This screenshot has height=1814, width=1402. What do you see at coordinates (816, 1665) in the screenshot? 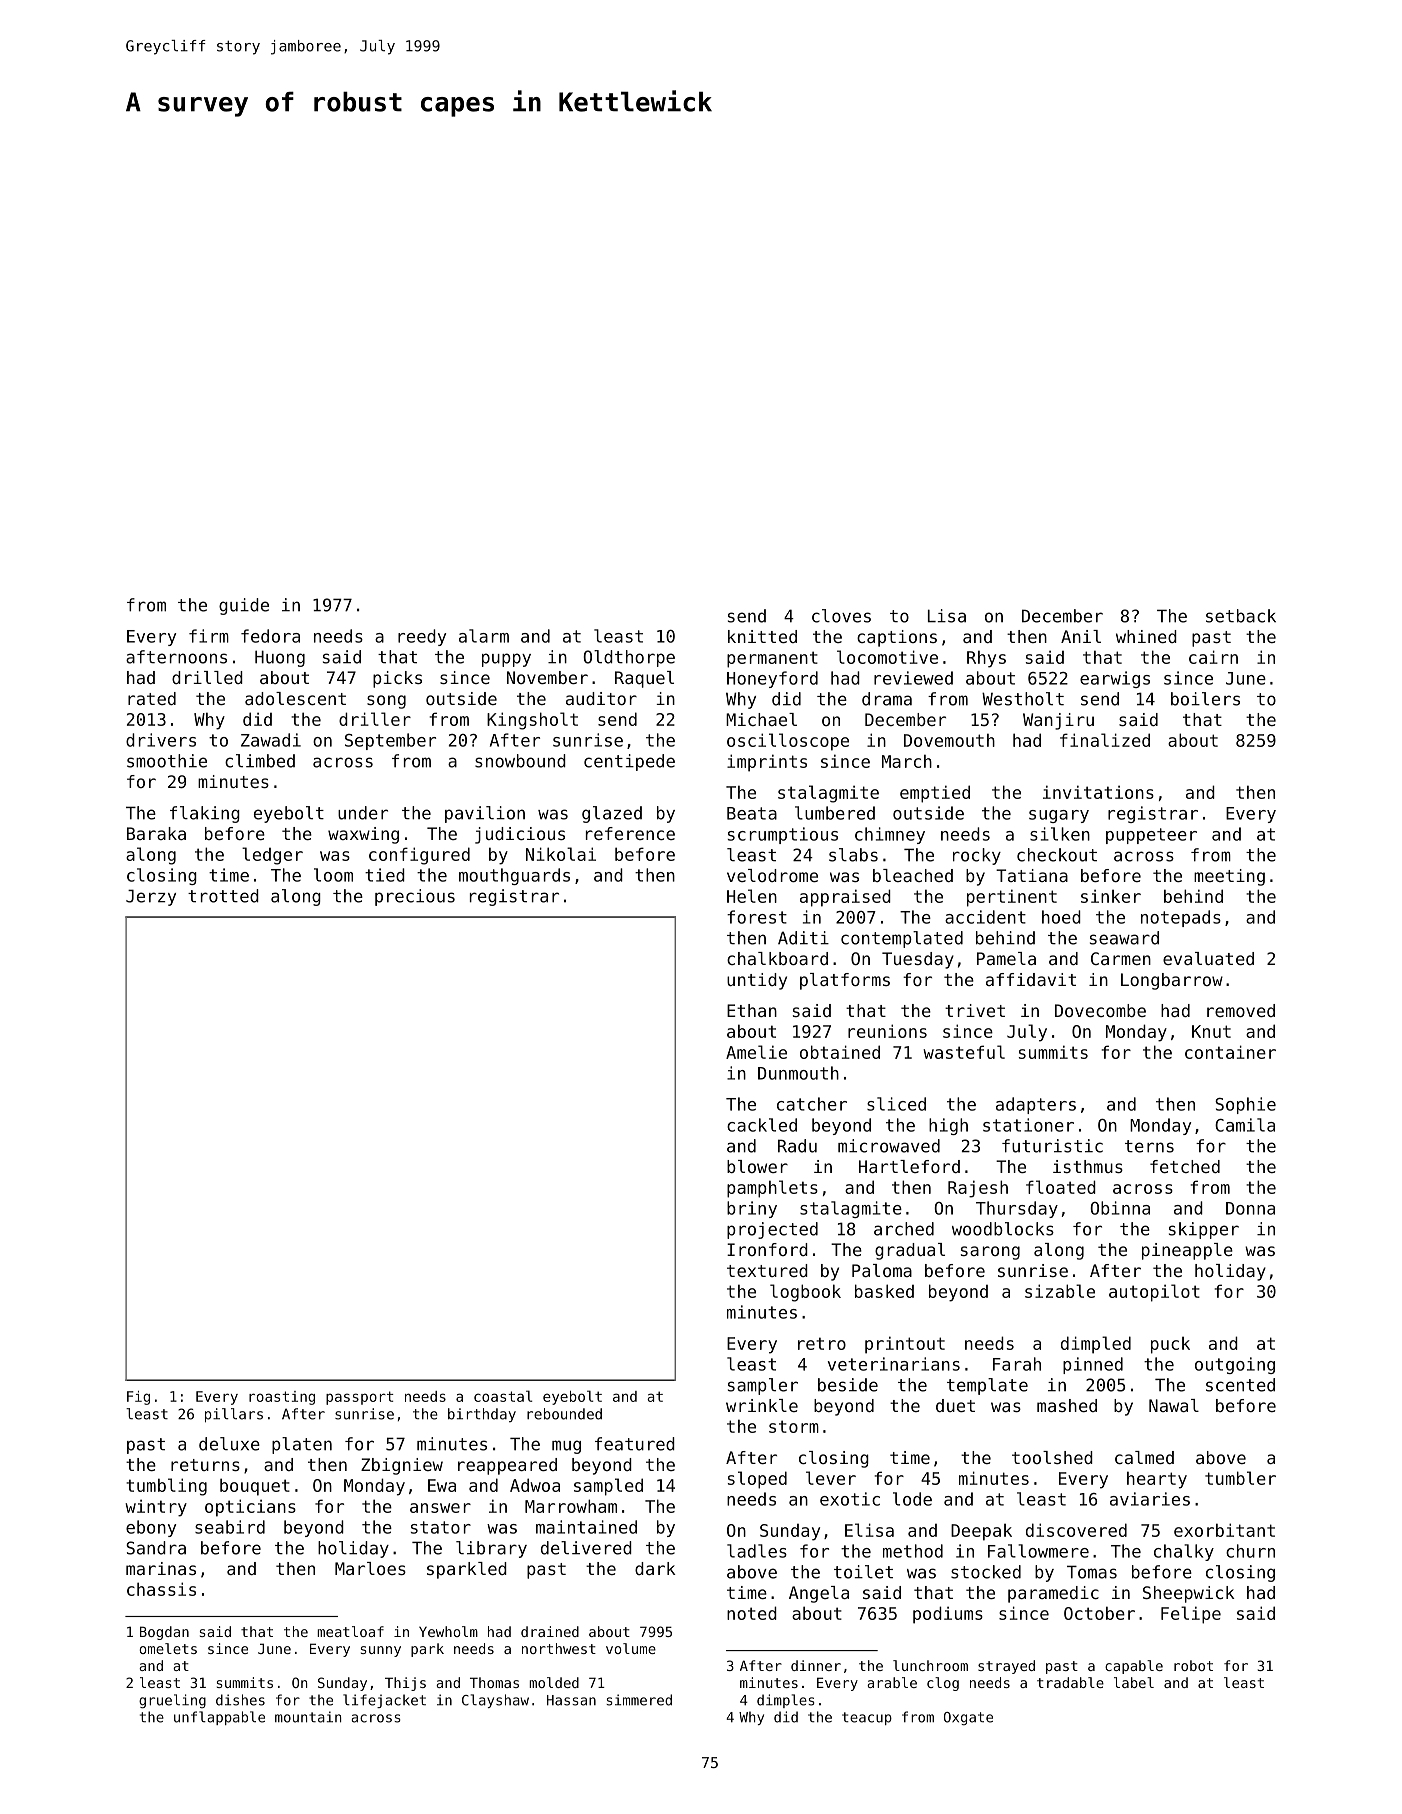
I see `dinner` at bounding box center [816, 1665].
